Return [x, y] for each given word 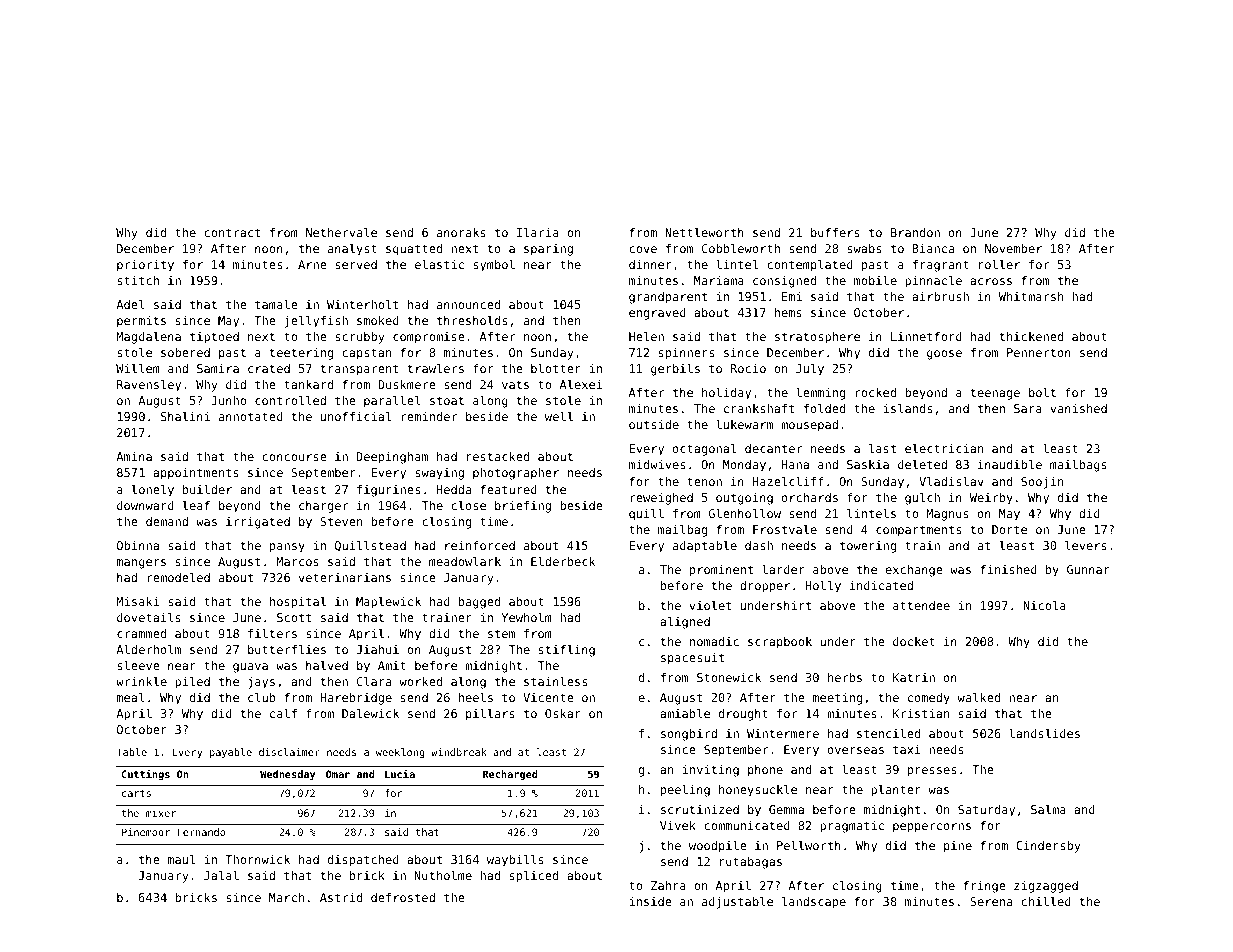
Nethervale [341, 232]
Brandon [915, 232]
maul [181, 859]
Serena [991, 901]
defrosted [403, 897]
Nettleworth [704, 232]
